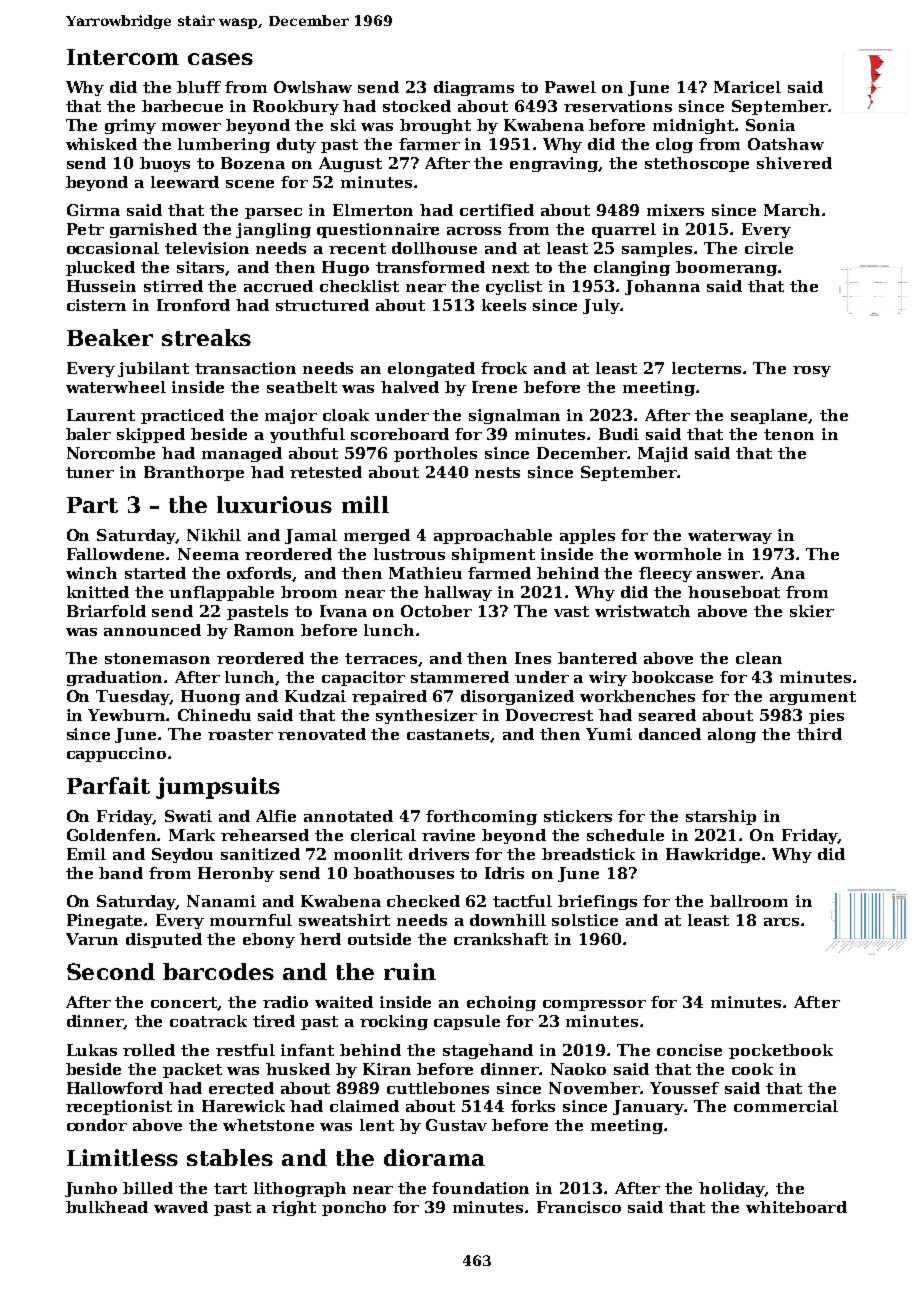 The width and height of the page is (924, 1308). Describe the element at coordinates (218, 971) in the page. I see `barcodes` at that location.
